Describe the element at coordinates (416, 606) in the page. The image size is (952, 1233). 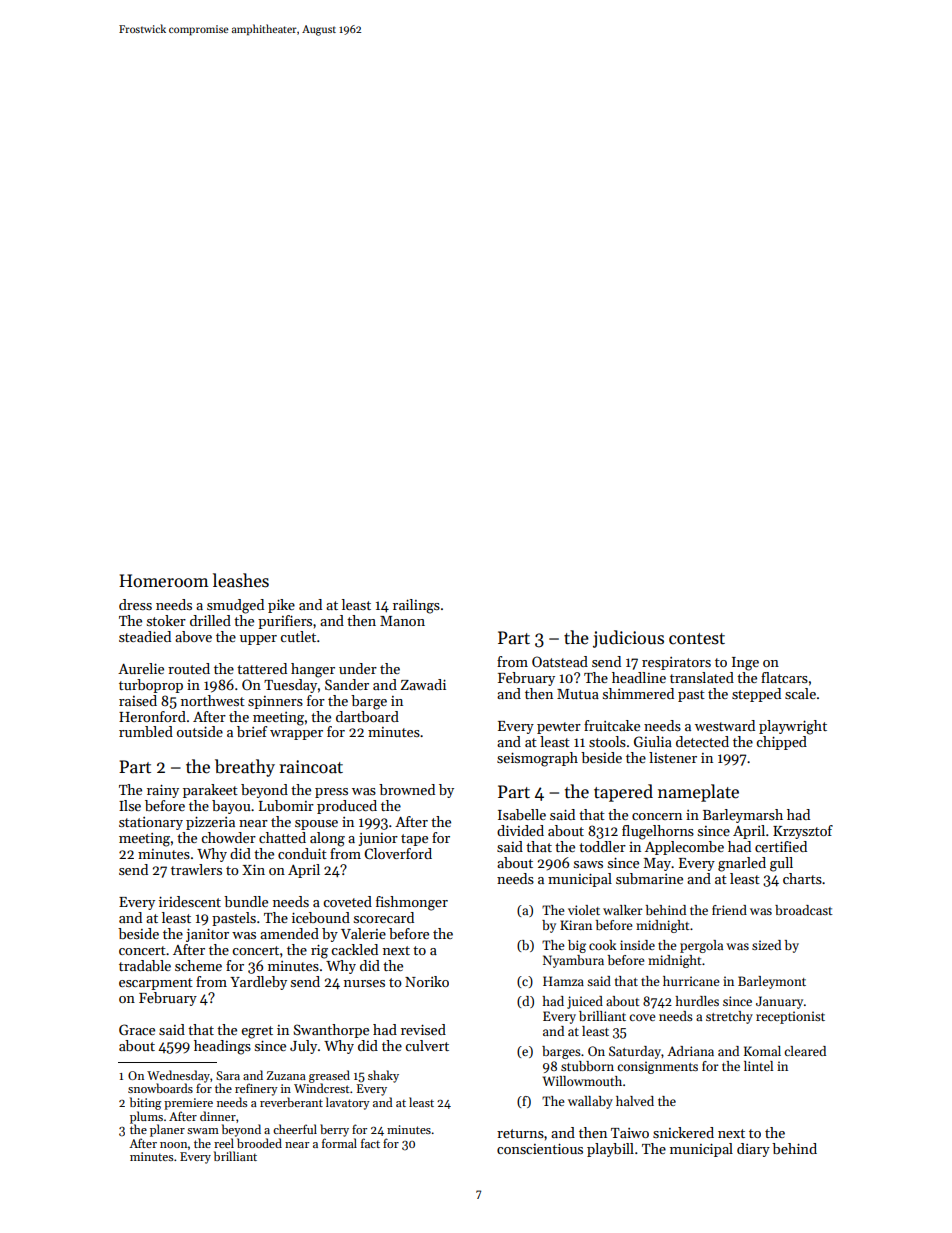
I see `railings` at that location.
